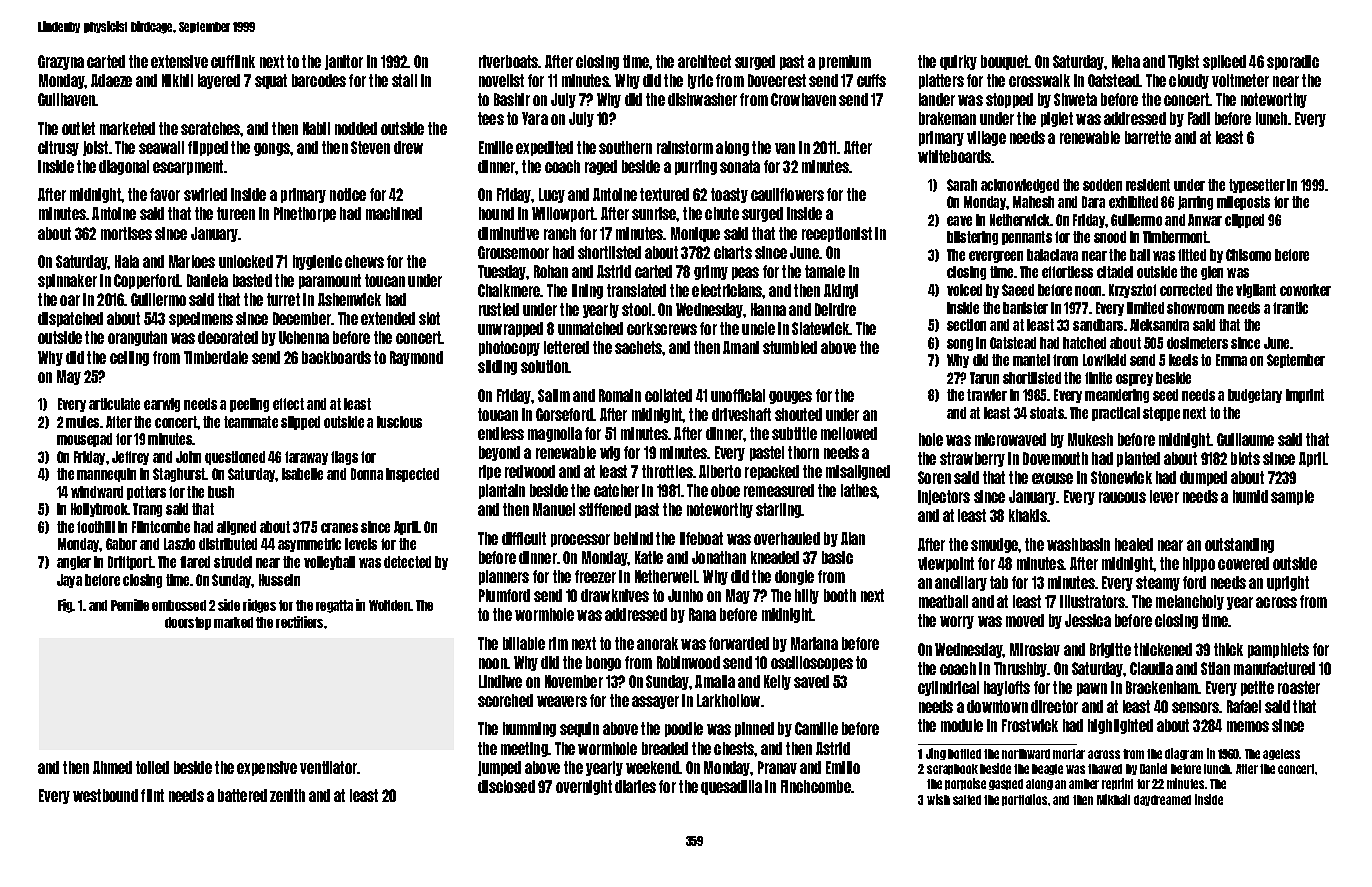  I want to click on voltmeter, so click(1240, 80).
